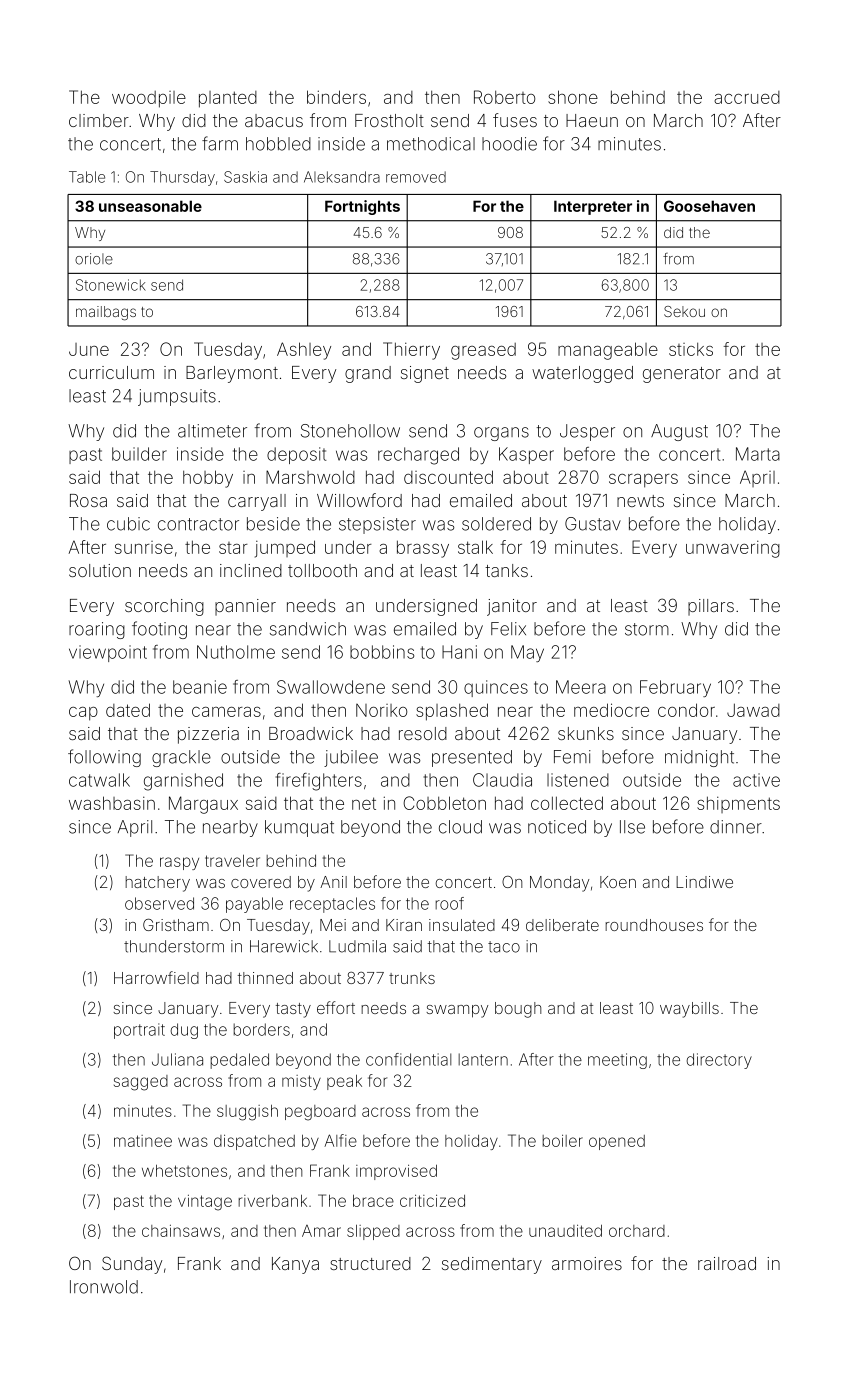  What do you see at coordinates (228, 99) in the screenshot?
I see `planted` at bounding box center [228, 99].
